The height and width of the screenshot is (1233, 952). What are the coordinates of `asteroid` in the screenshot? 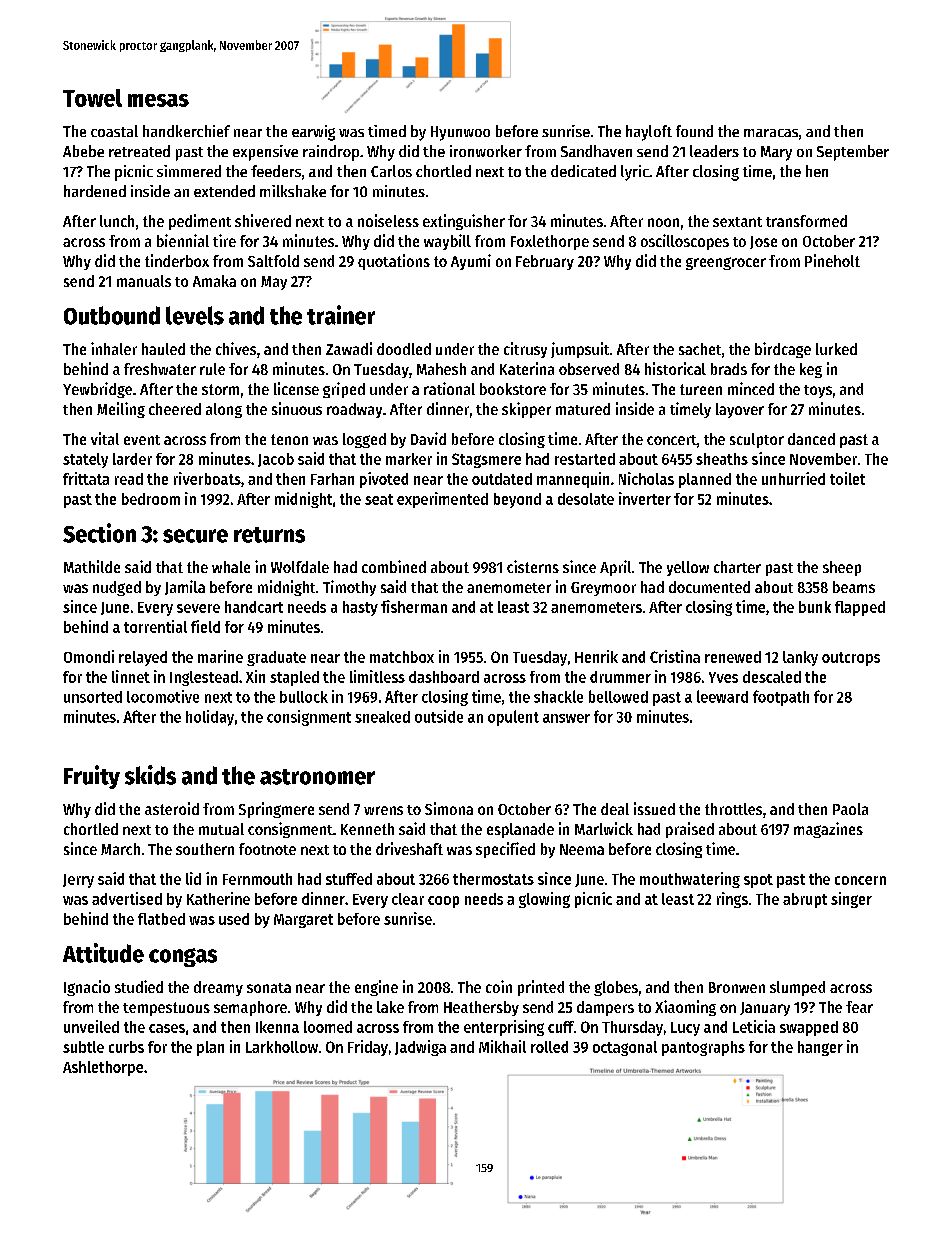 It's located at (172, 808).
